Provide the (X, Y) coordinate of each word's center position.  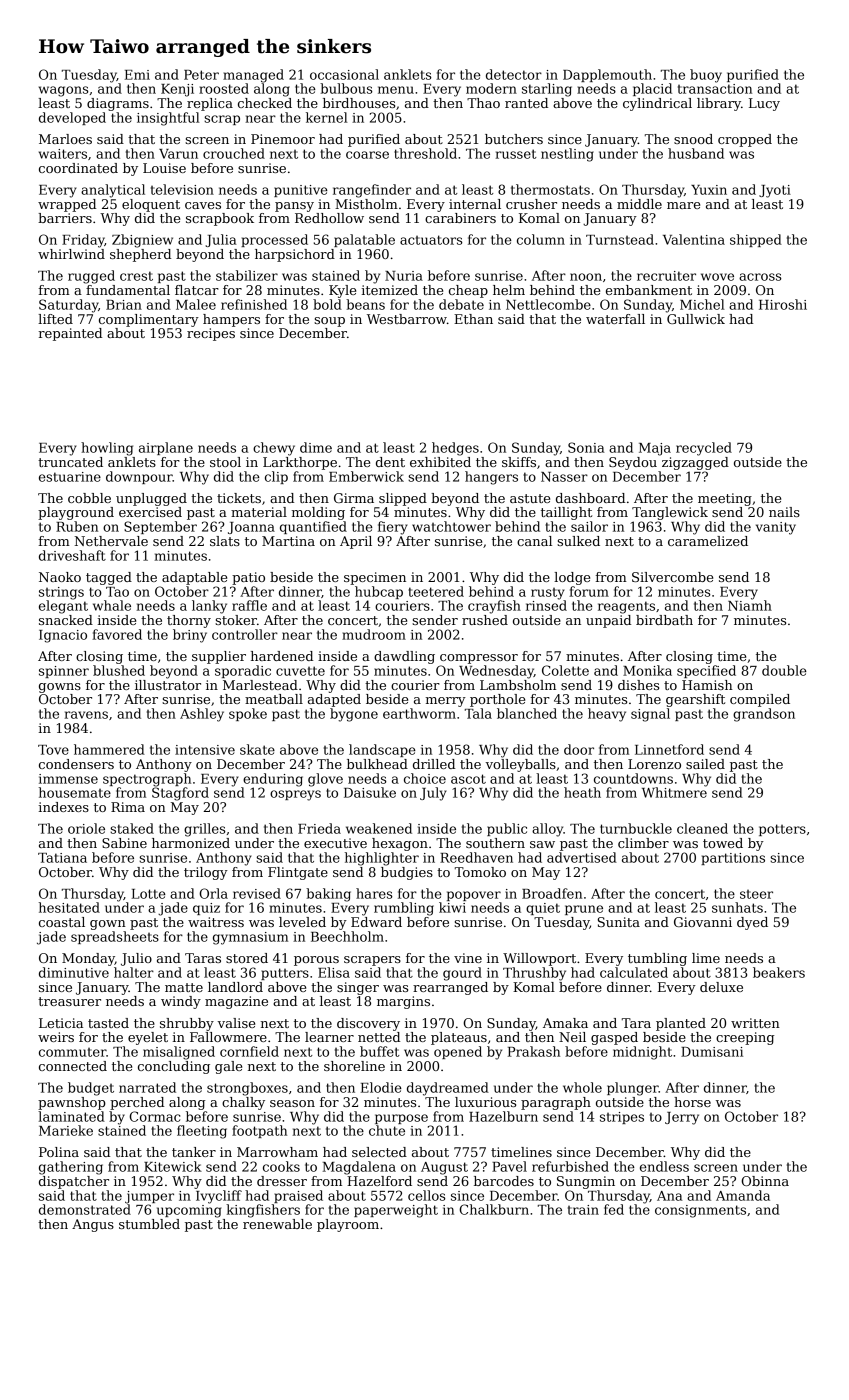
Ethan (473, 319)
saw (542, 844)
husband (696, 153)
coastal (62, 922)
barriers (65, 218)
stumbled (149, 1224)
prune (584, 910)
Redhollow (329, 218)
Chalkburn (494, 1209)
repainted (70, 334)
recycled (704, 449)
